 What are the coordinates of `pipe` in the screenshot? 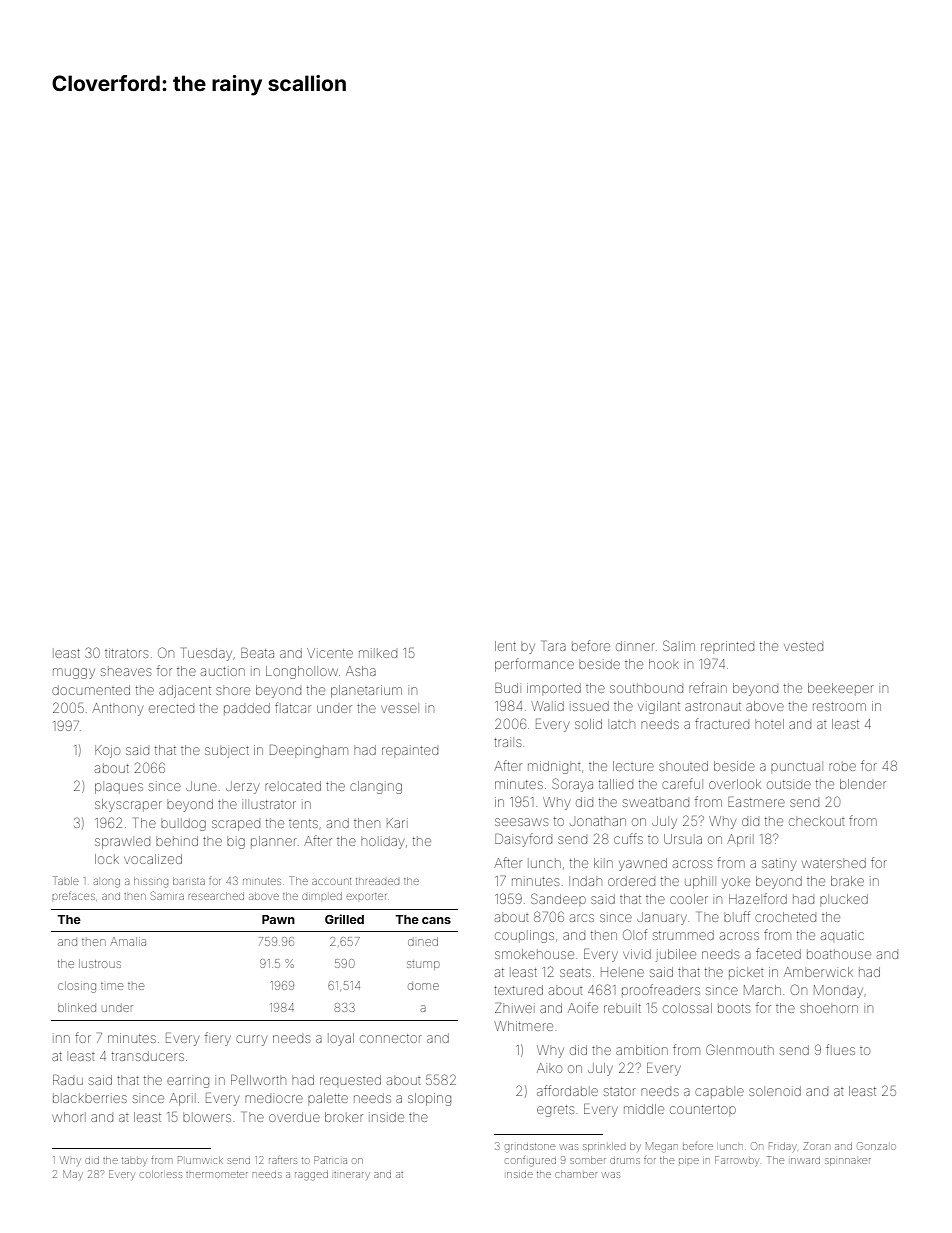 It's located at (689, 1161).
